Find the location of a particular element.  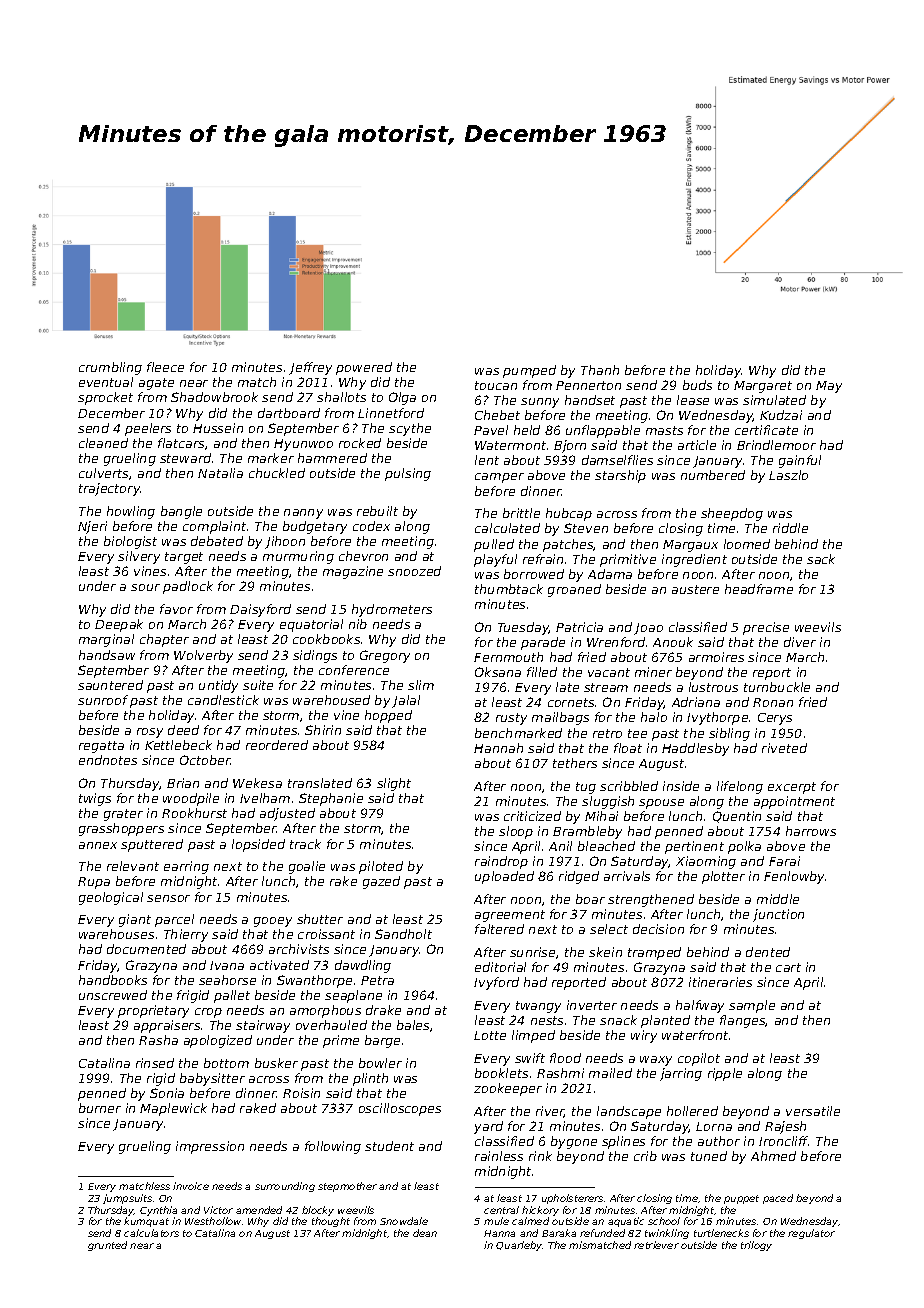

numbered is located at coordinates (713, 475).
